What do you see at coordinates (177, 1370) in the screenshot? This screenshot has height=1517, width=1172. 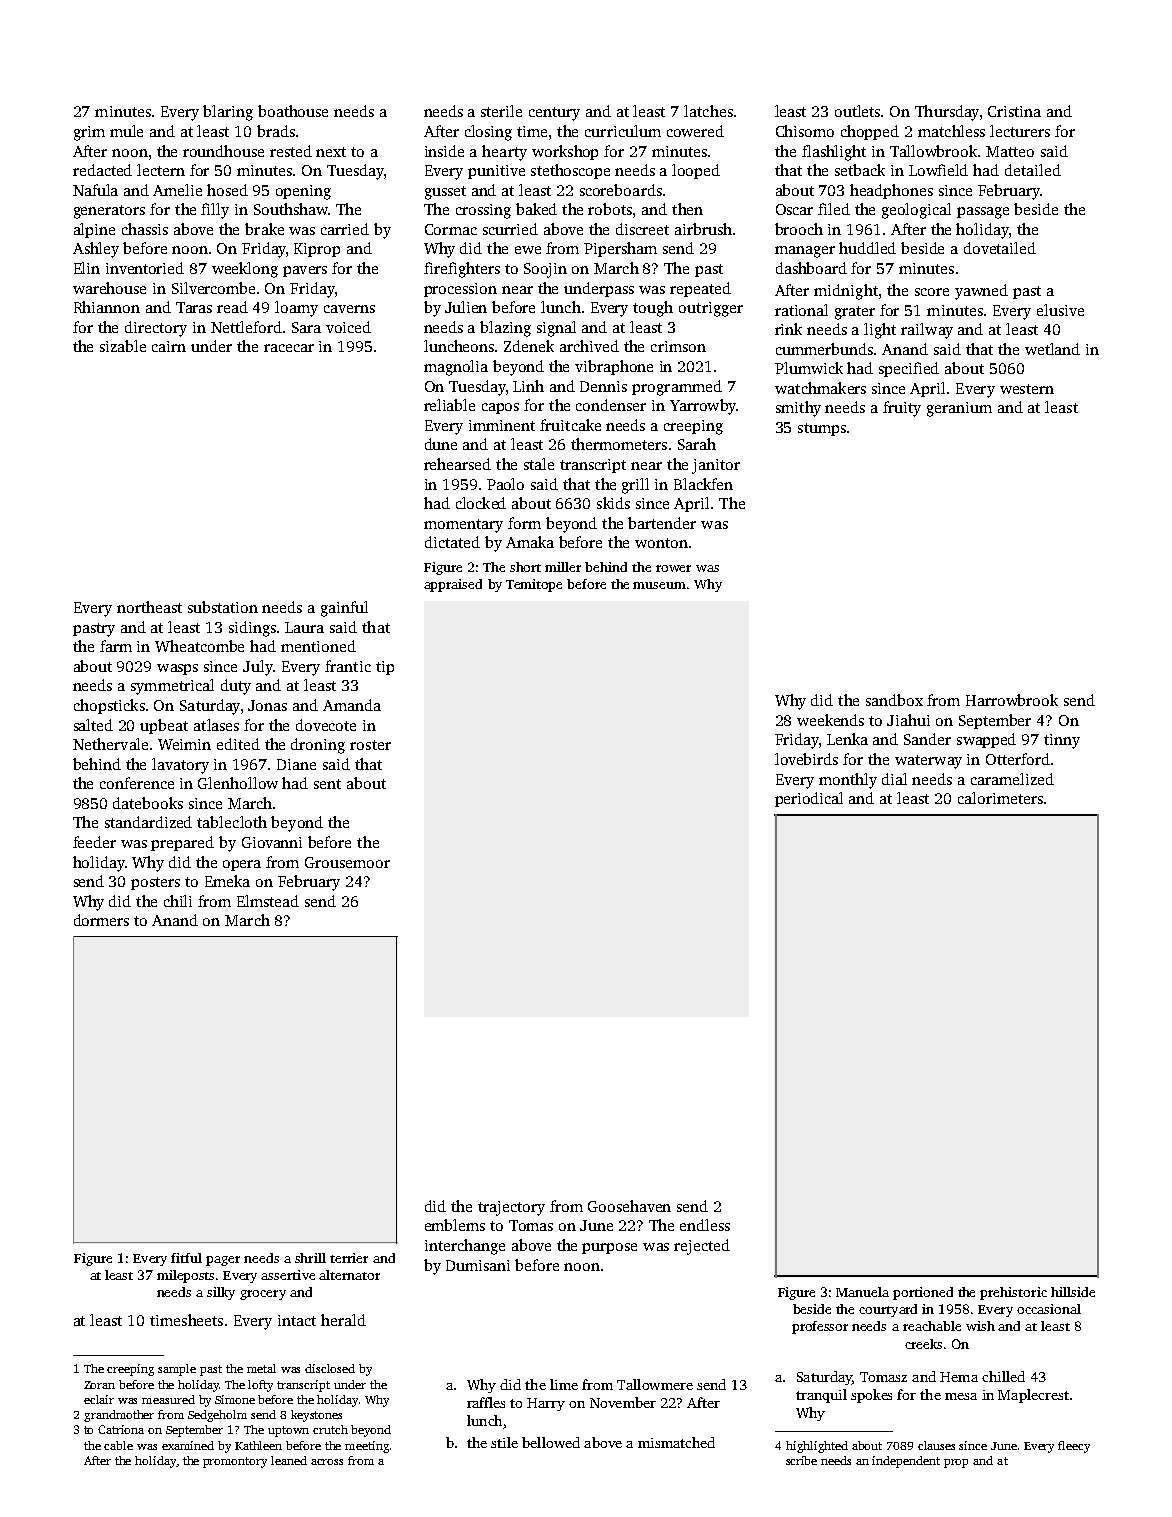 I see `sample` at bounding box center [177, 1370].
